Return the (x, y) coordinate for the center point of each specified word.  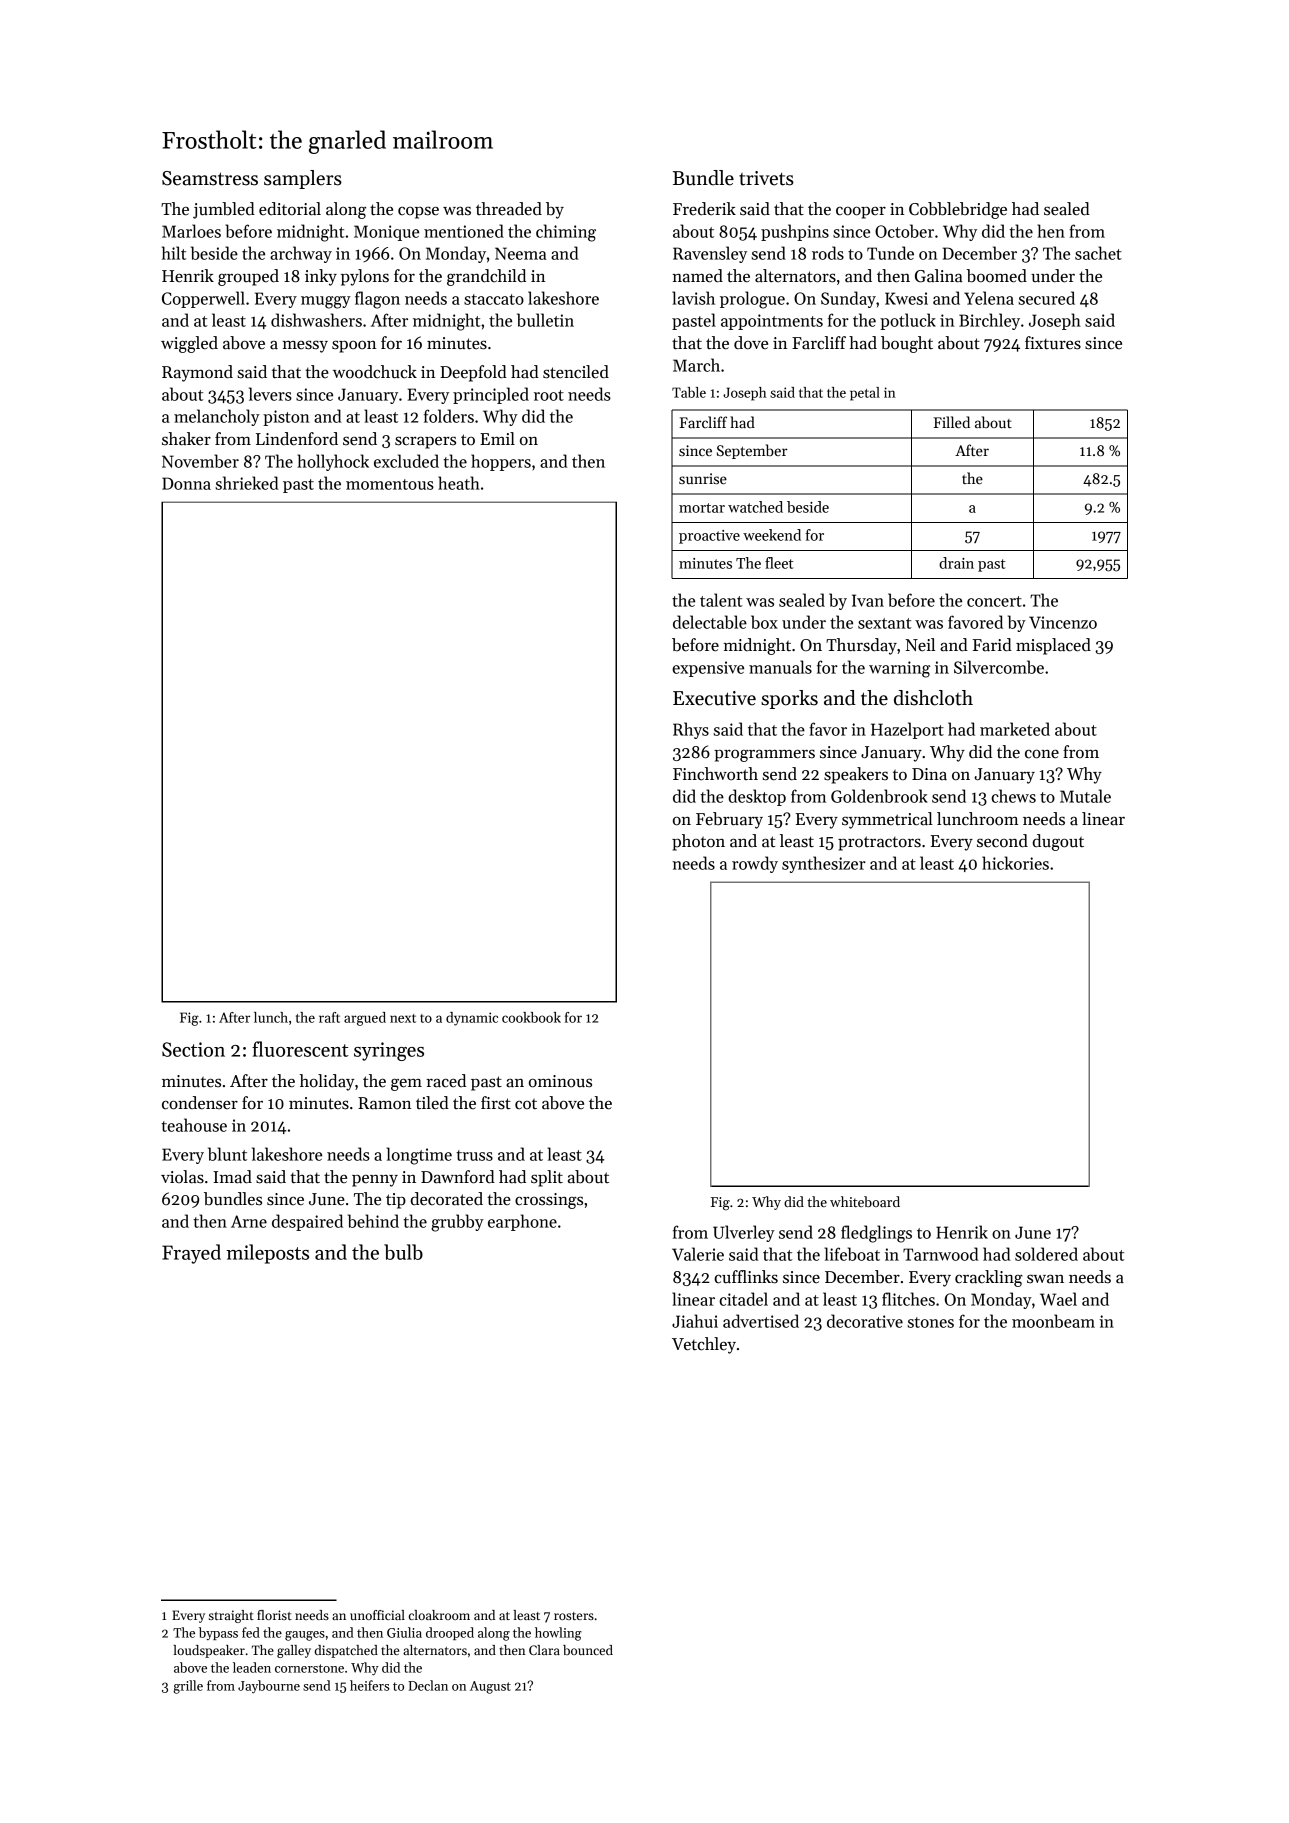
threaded (509, 209)
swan (1045, 1279)
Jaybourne (269, 1686)
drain (956, 563)
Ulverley (744, 1233)
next (403, 1018)
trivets (766, 178)
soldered (1046, 1254)
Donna (186, 483)
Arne (249, 1221)
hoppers (501, 462)
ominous (560, 1081)
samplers (303, 179)
